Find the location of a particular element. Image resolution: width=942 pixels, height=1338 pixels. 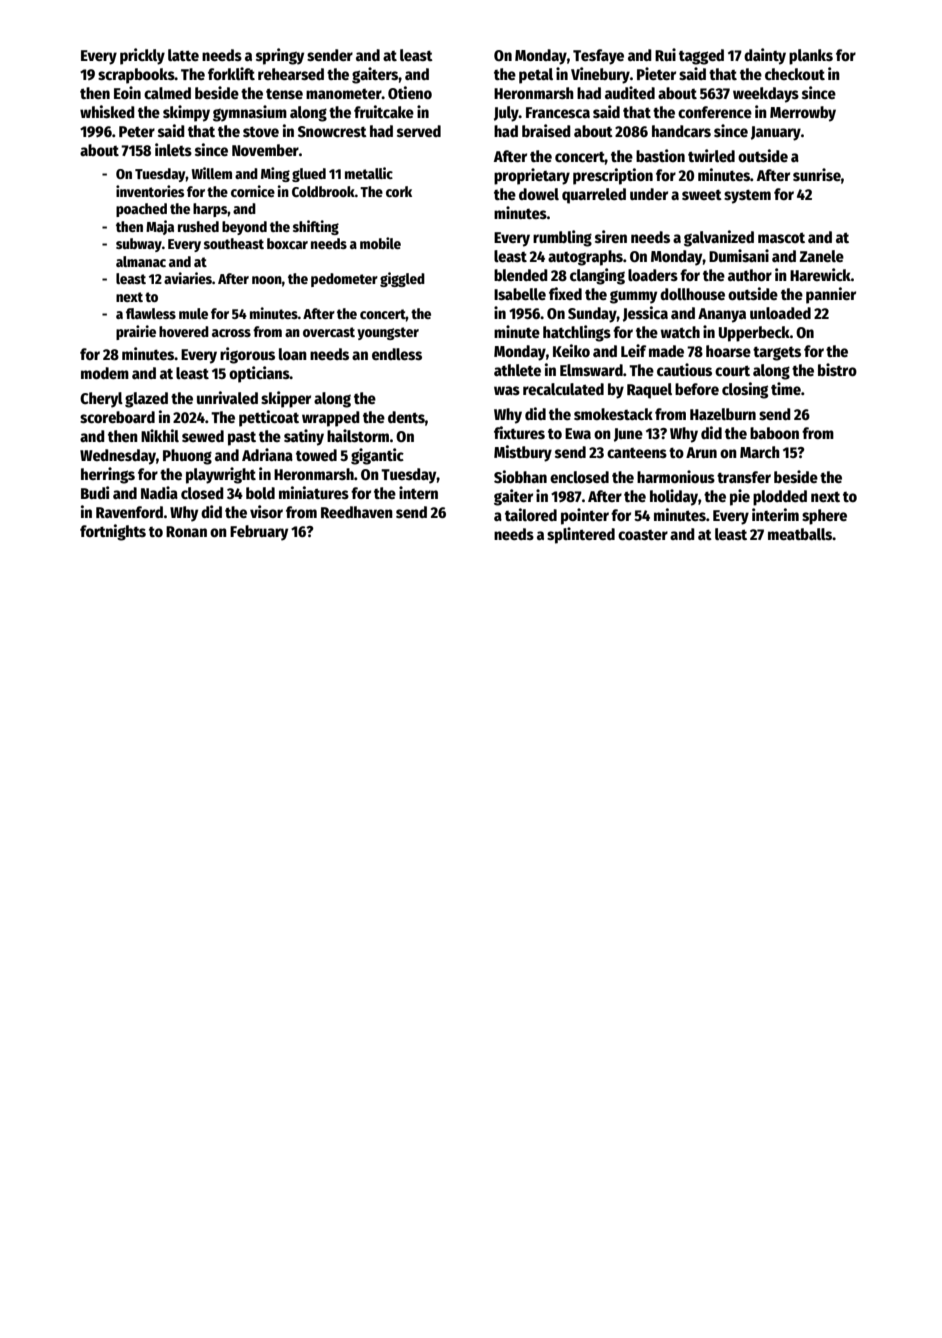

checkout is located at coordinates (795, 74).
